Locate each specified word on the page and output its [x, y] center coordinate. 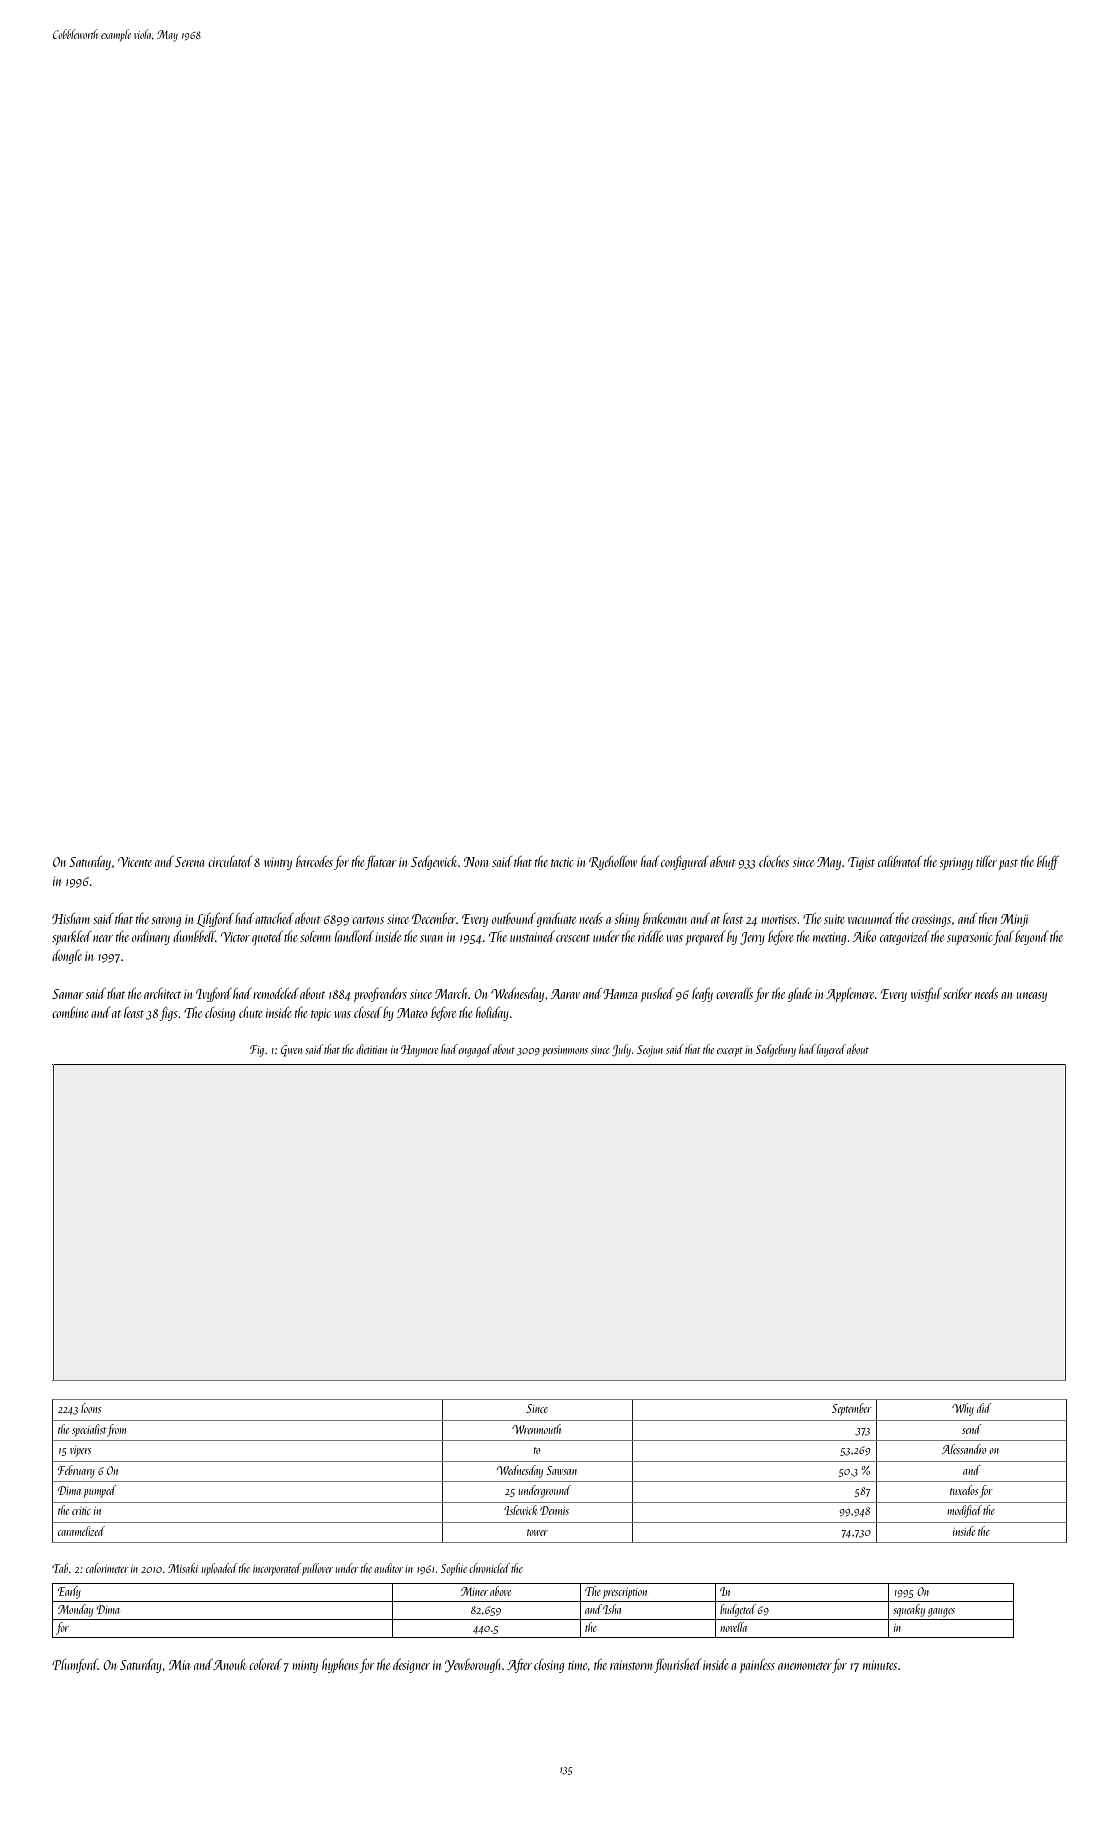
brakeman [665, 918]
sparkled [71, 938]
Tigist [861, 863]
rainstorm [631, 1665]
